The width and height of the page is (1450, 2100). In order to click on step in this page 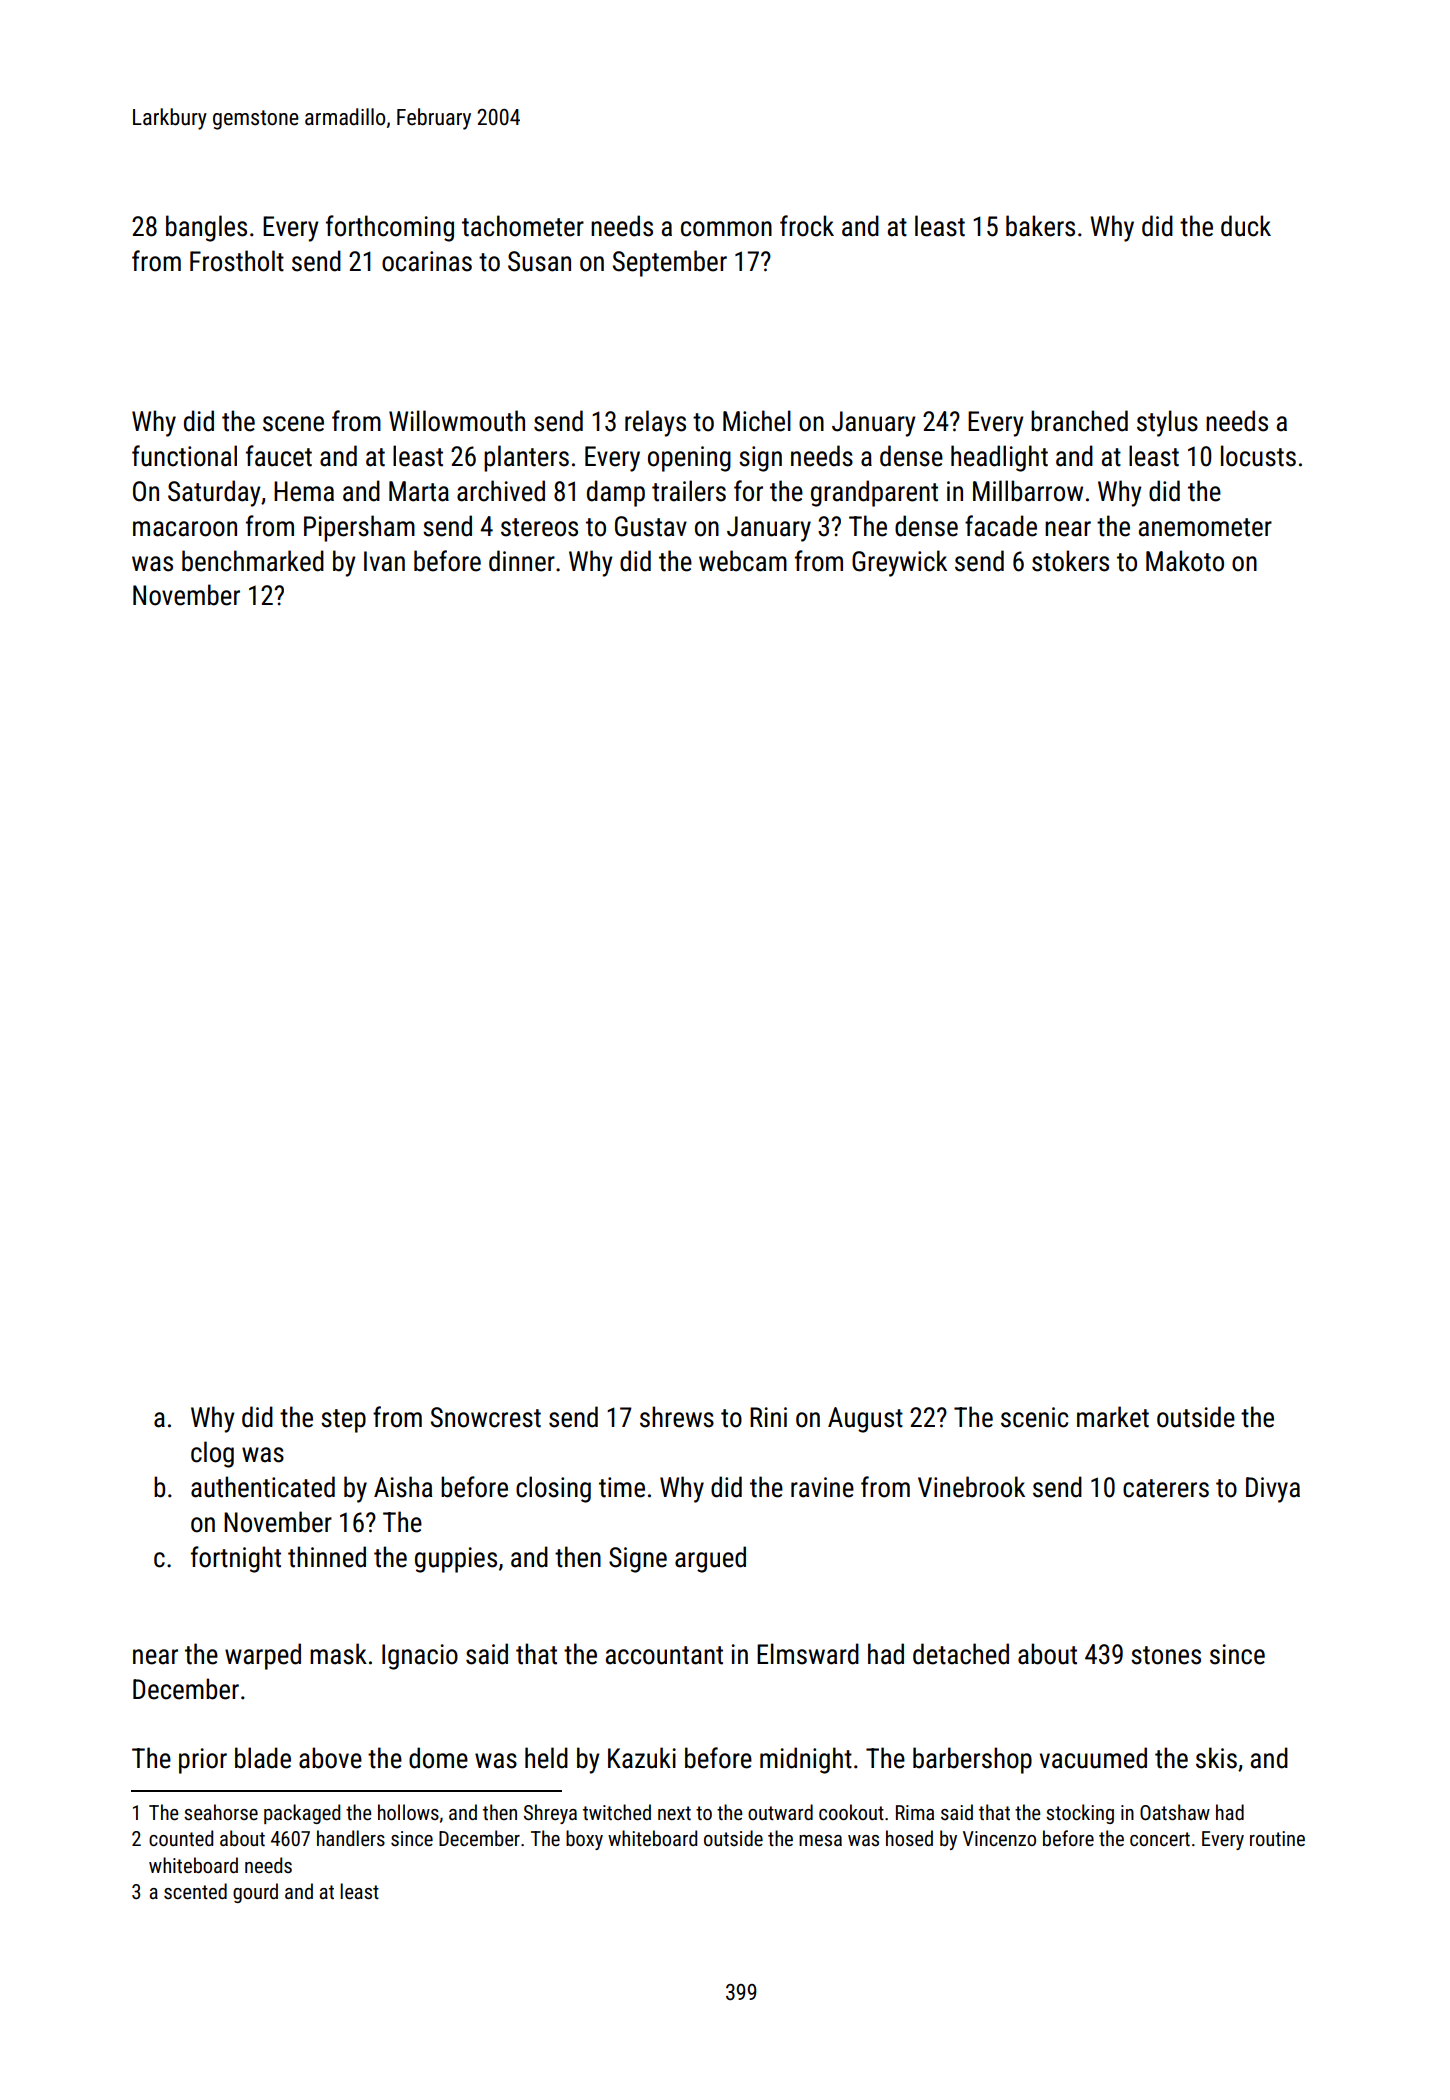, I will do `click(343, 1421)`.
